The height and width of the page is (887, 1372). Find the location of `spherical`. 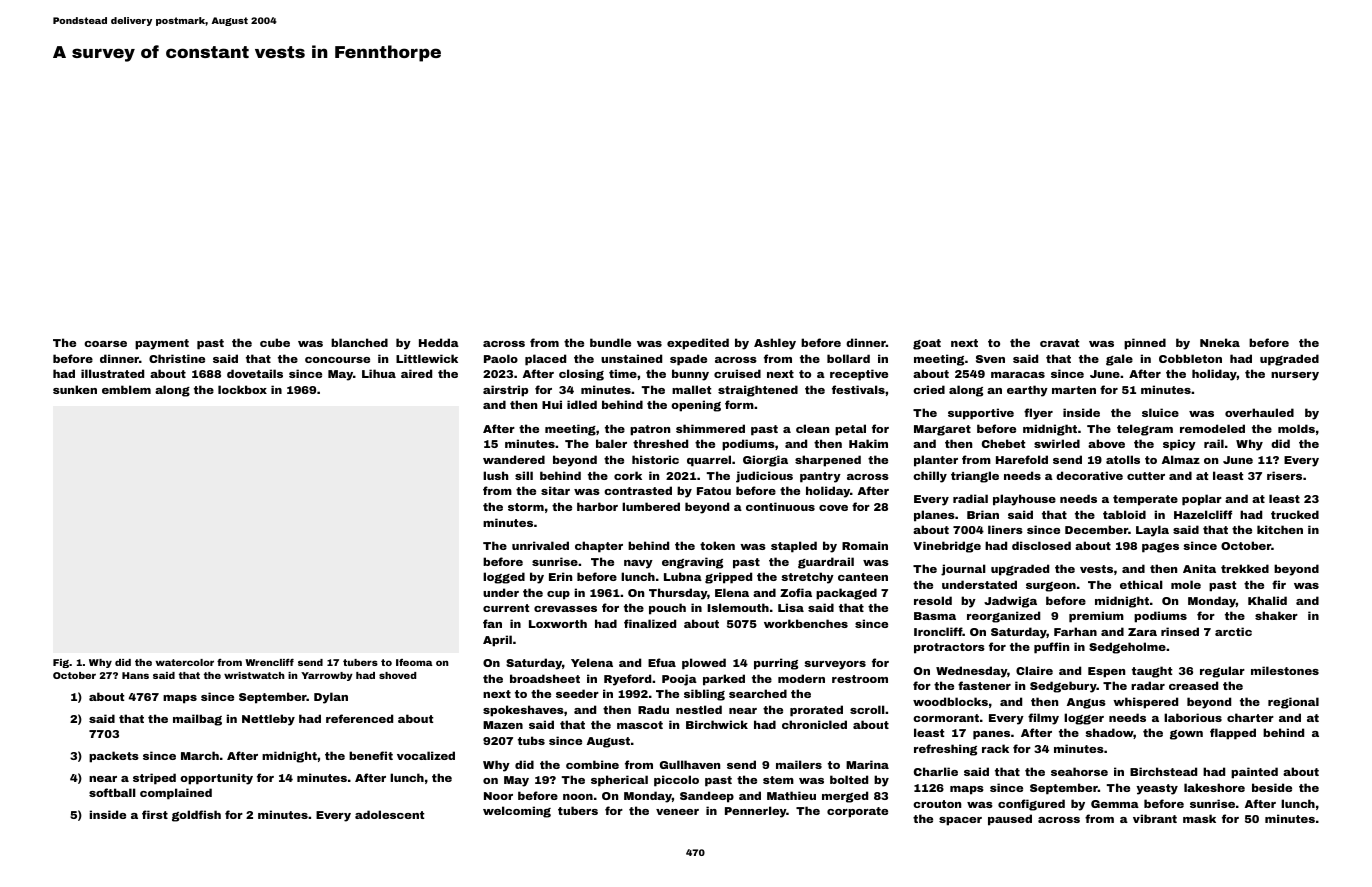

spherical is located at coordinates (619, 781).
